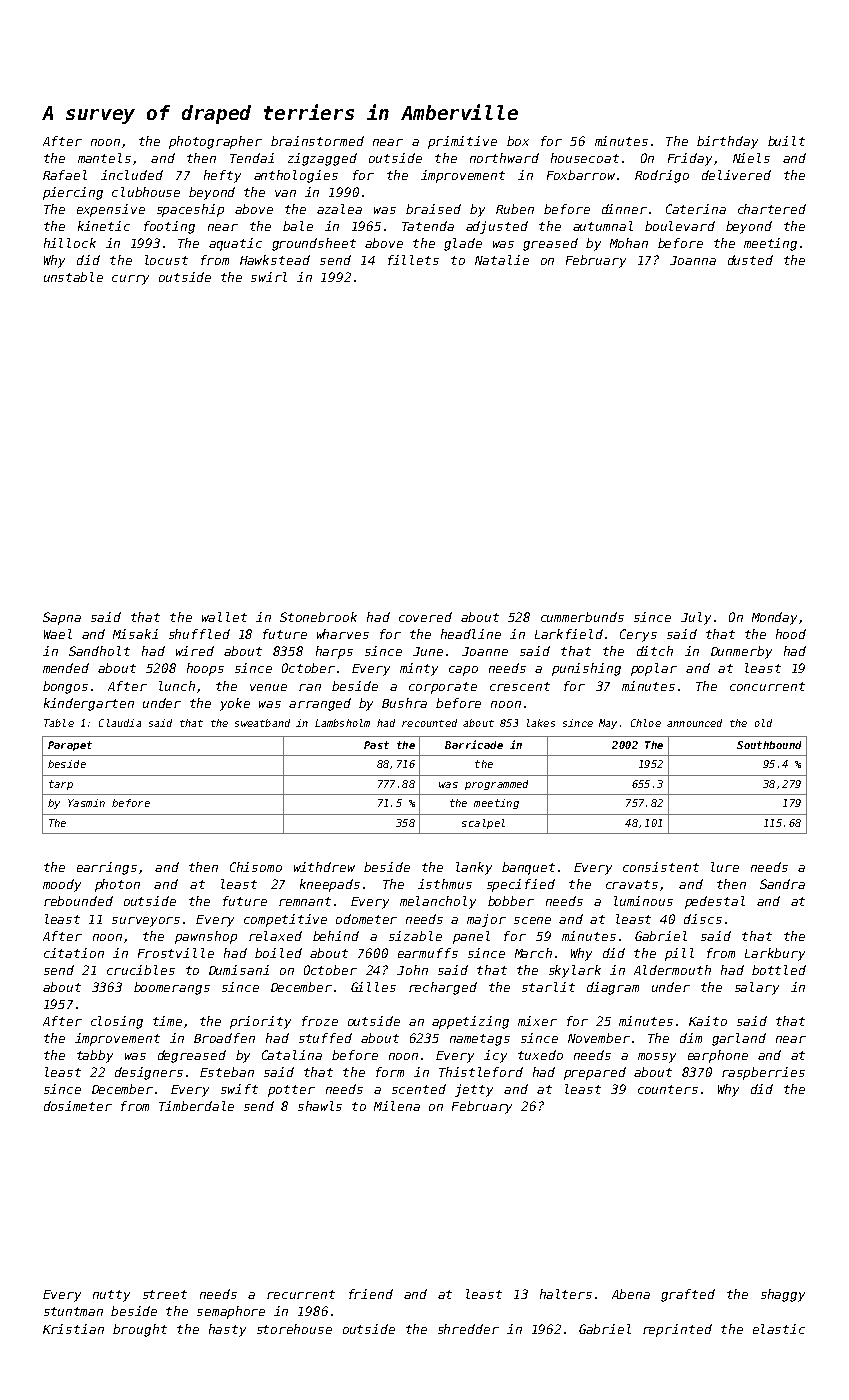 The height and width of the image is (1400, 849). What do you see at coordinates (518, 141) in the image?
I see `box` at bounding box center [518, 141].
